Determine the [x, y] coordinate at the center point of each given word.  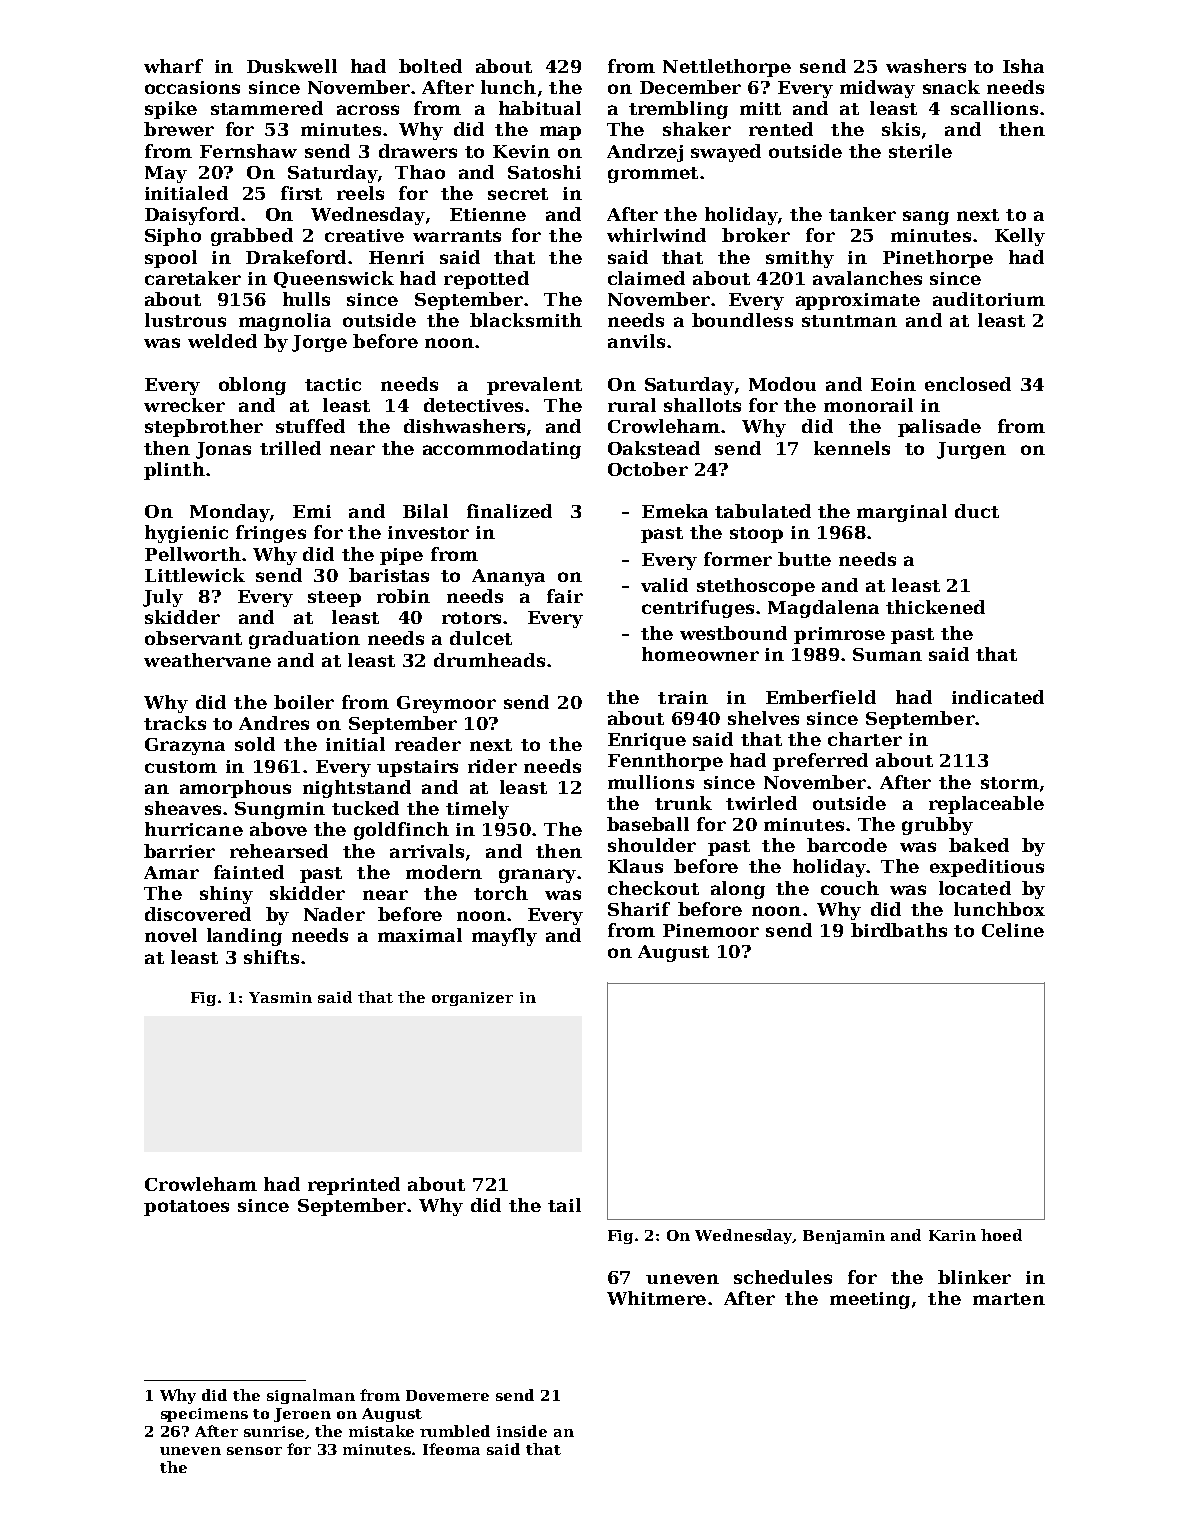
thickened [935, 607]
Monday [229, 513]
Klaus [635, 866]
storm [1010, 783]
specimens [204, 1415]
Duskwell [292, 66]
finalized [509, 511]
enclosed [968, 384]
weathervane [207, 660]
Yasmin [280, 997]
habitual [540, 108]
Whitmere [656, 1298]
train [683, 697]
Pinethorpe [938, 259]
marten [1009, 1299]
